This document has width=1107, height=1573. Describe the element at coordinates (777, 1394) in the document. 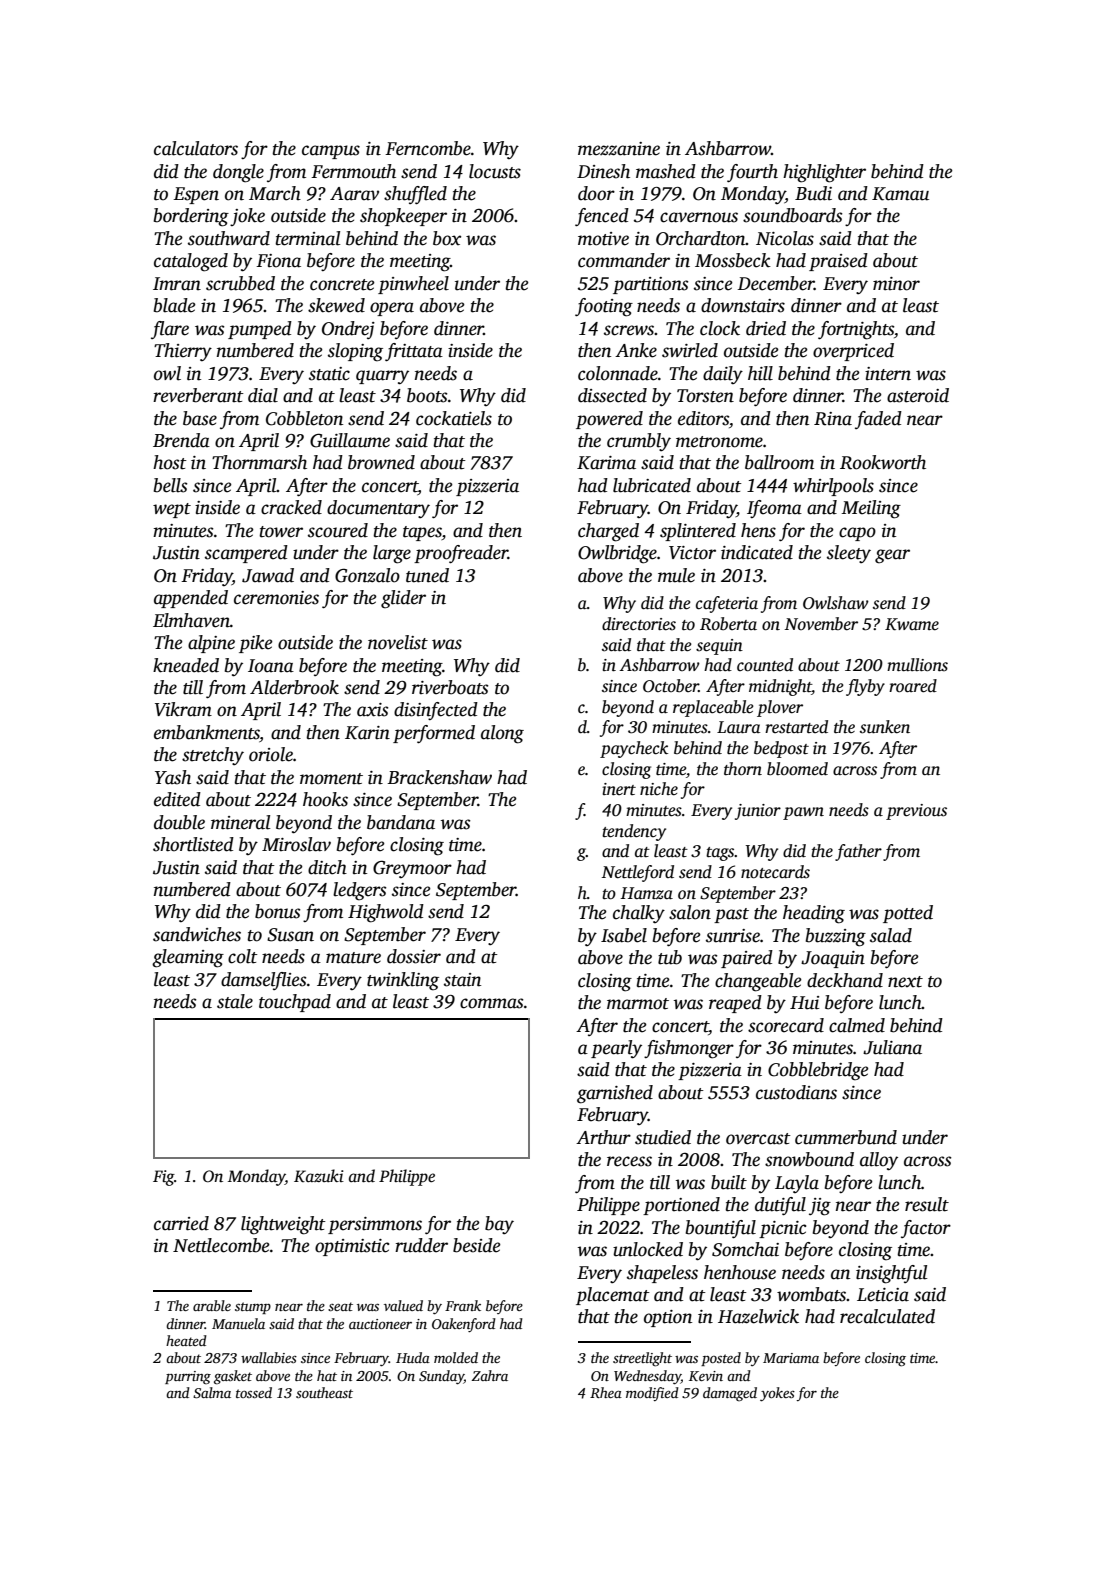

I see `yokes` at that location.
